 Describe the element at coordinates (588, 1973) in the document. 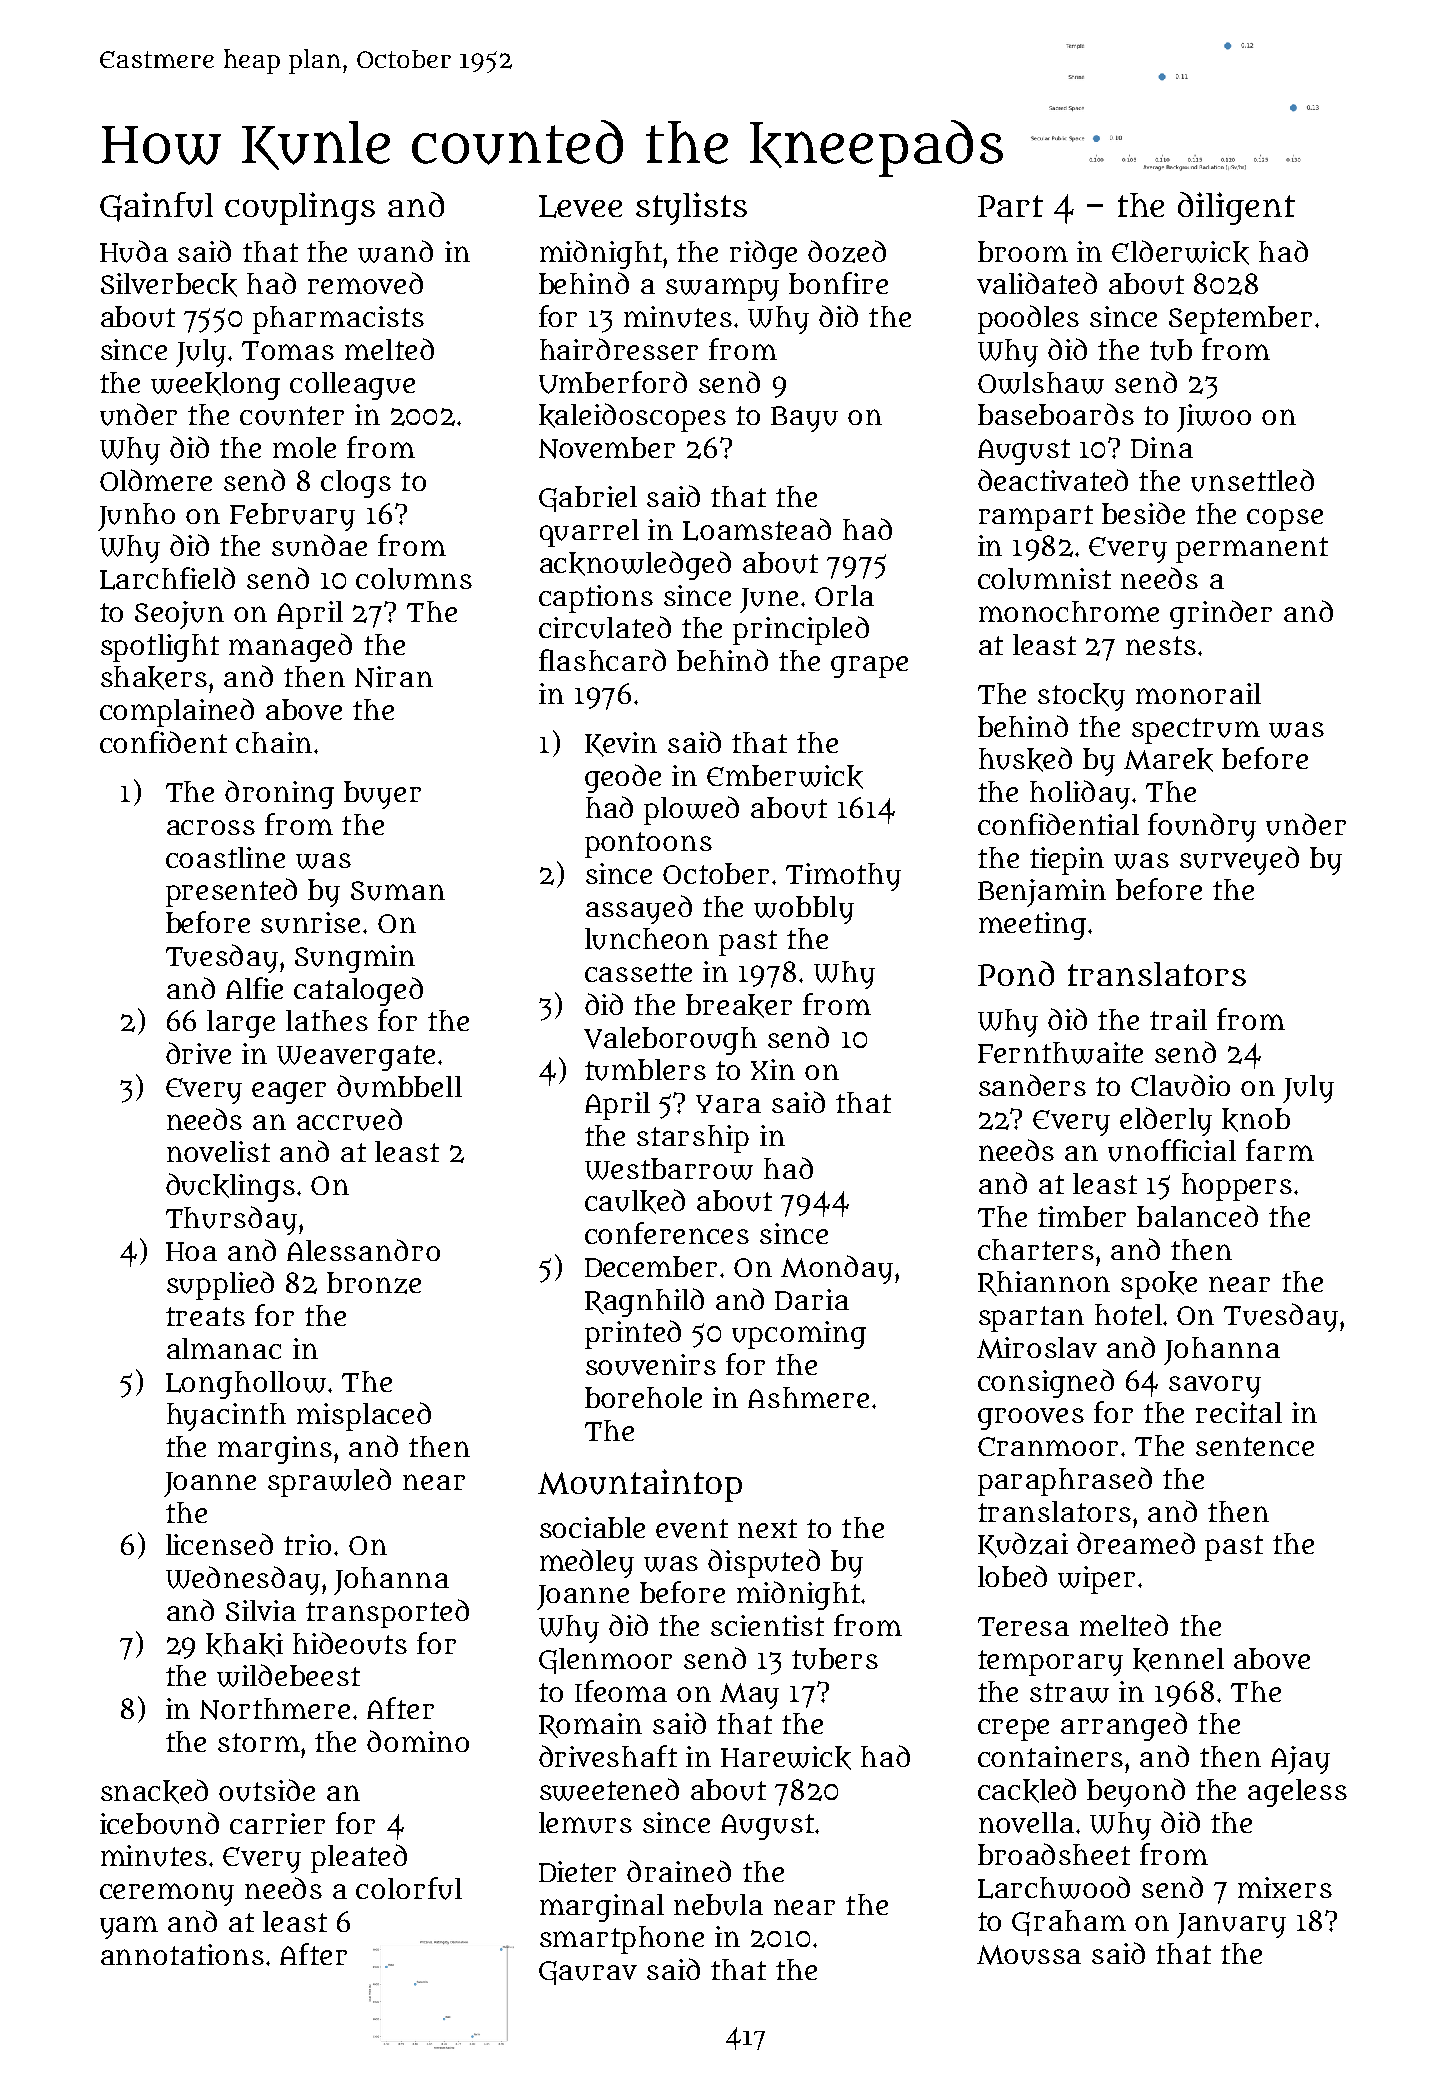

I see `Gaurav` at that location.
